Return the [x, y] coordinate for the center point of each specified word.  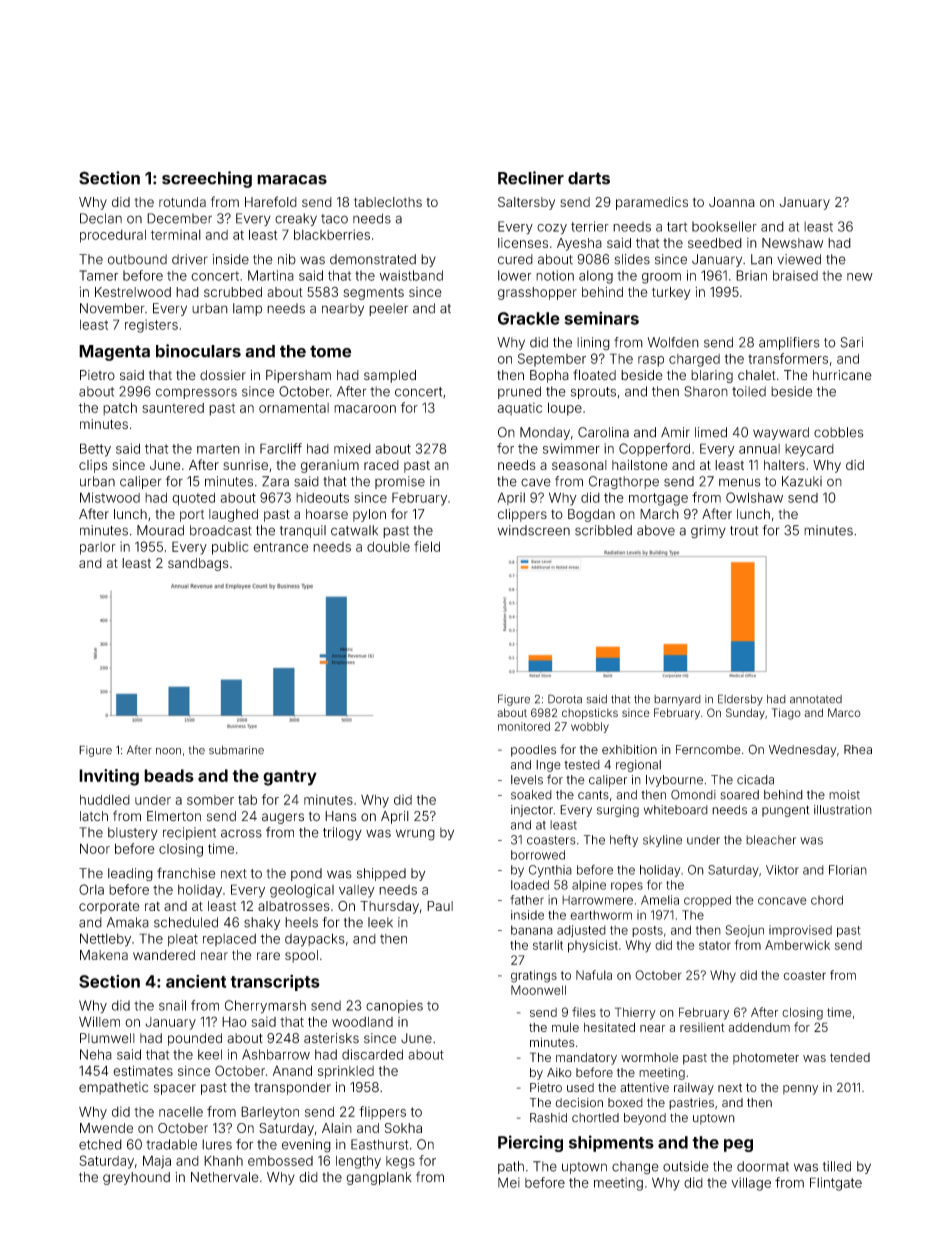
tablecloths [388, 202]
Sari [852, 342]
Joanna [732, 202]
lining [593, 344]
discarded [372, 1054]
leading [130, 874]
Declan [101, 218]
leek [380, 922]
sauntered [173, 408]
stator [715, 945]
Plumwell [107, 1038]
